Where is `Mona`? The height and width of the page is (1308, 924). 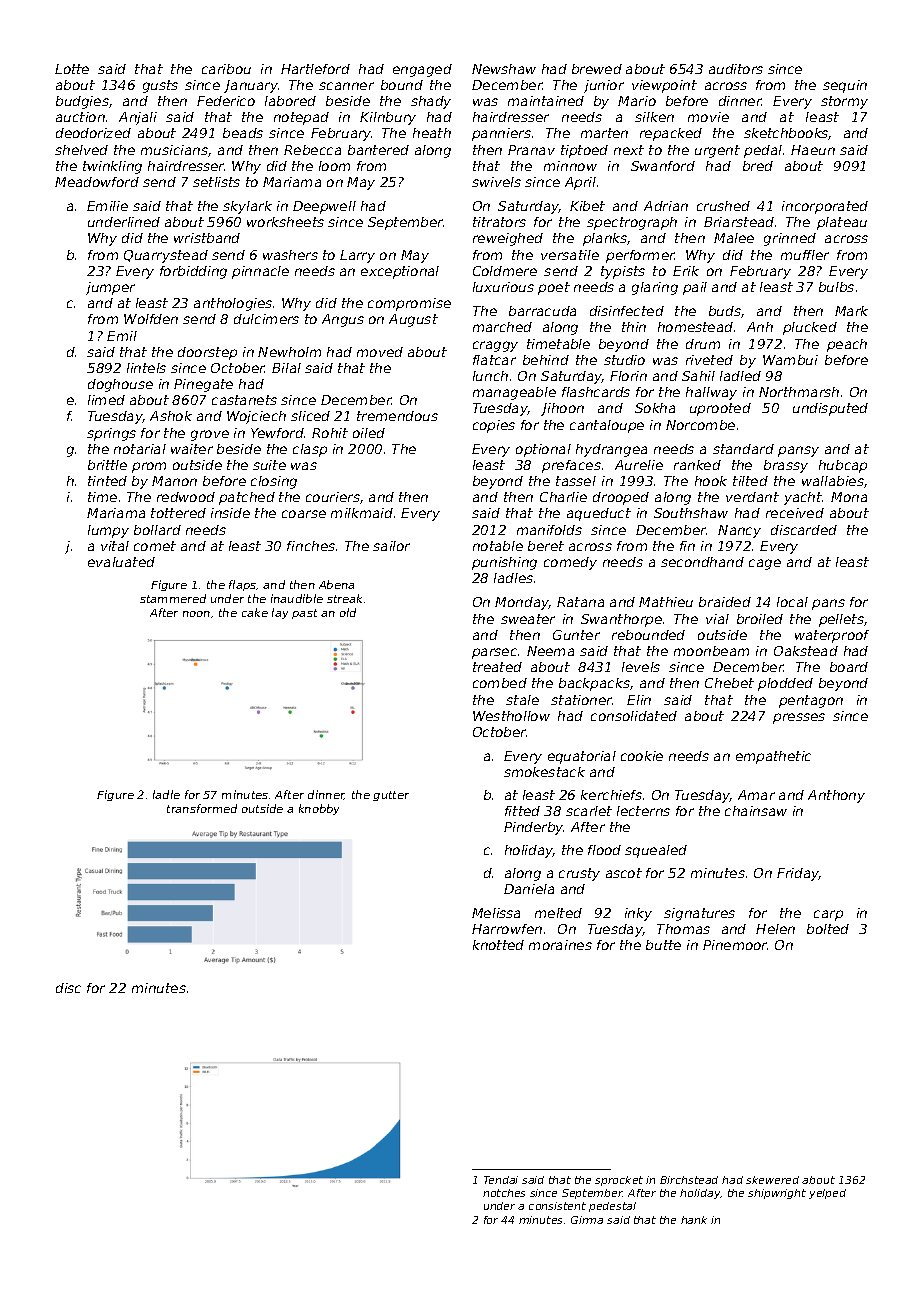 Mona is located at coordinates (849, 497).
